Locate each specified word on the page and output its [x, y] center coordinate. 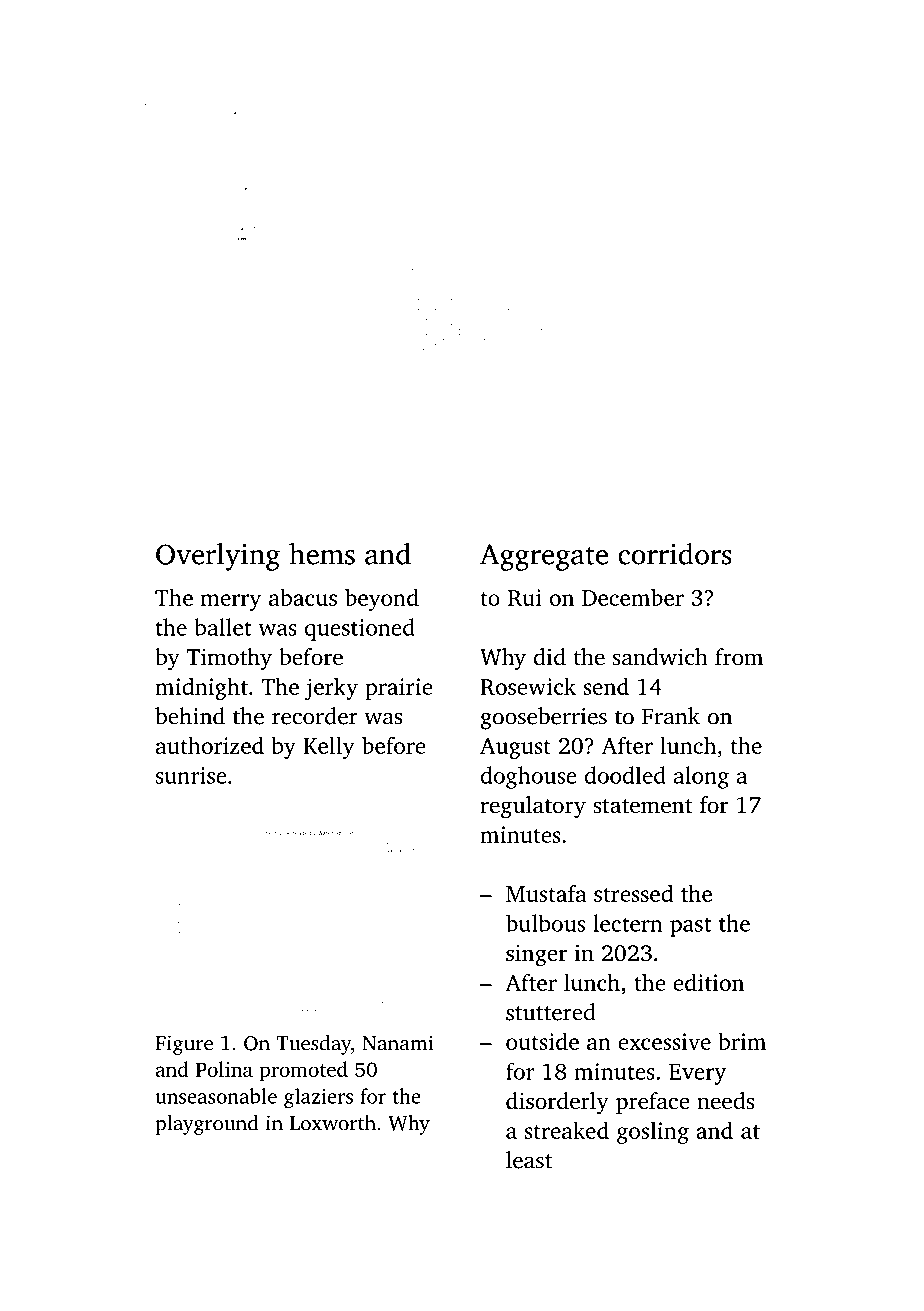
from [739, 656]
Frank [671, 716]
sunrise [191, 775]
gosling [653, 1133]
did [550, 657]
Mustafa [546, 893]
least [529, 1160]
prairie [399, 689]
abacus [303, 597]
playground [207, 1125]
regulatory [533, 807]
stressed [633, 893]
